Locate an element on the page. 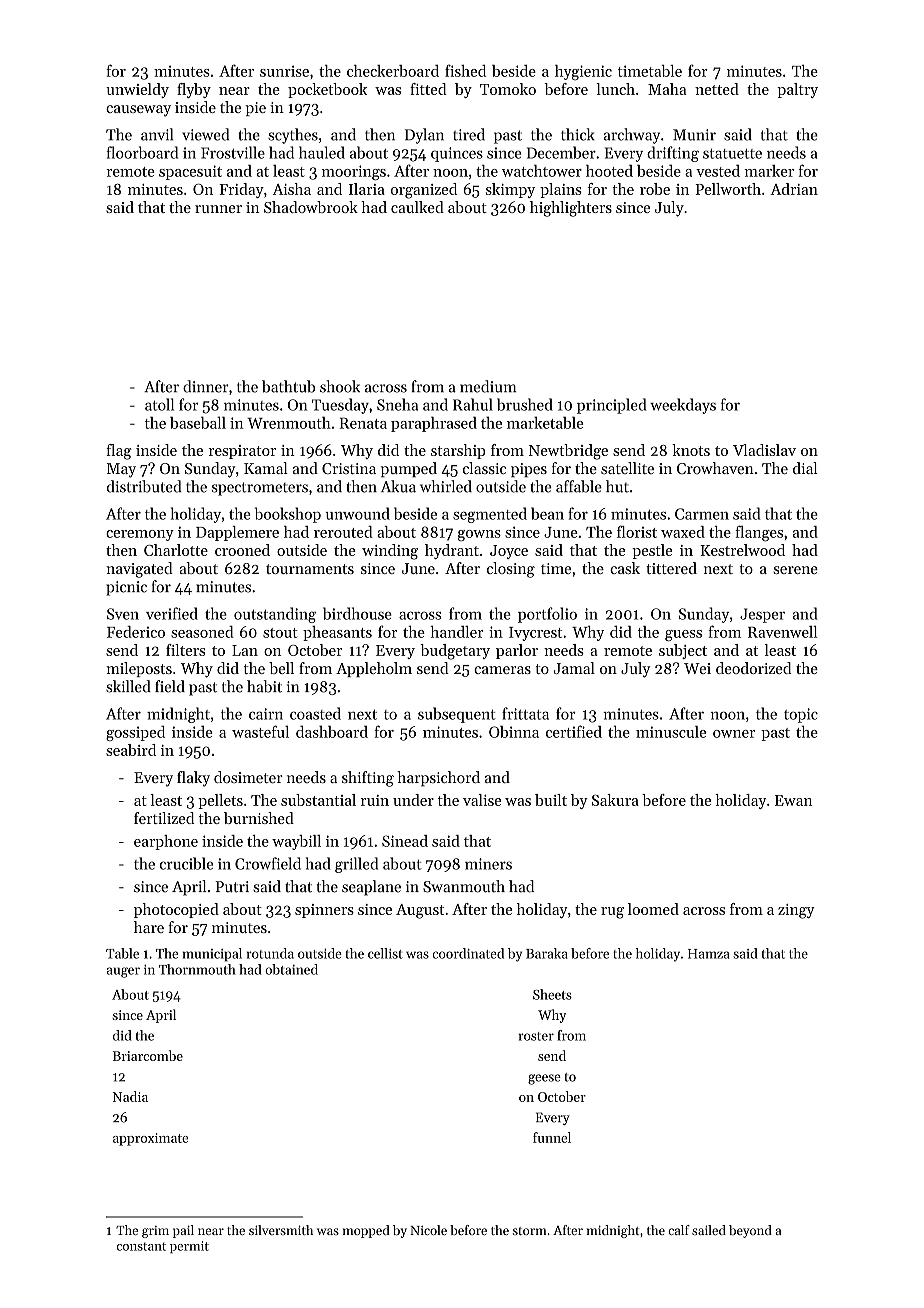 This page has width=924, height=1308. flyby is located at coordinates (194, 90).
